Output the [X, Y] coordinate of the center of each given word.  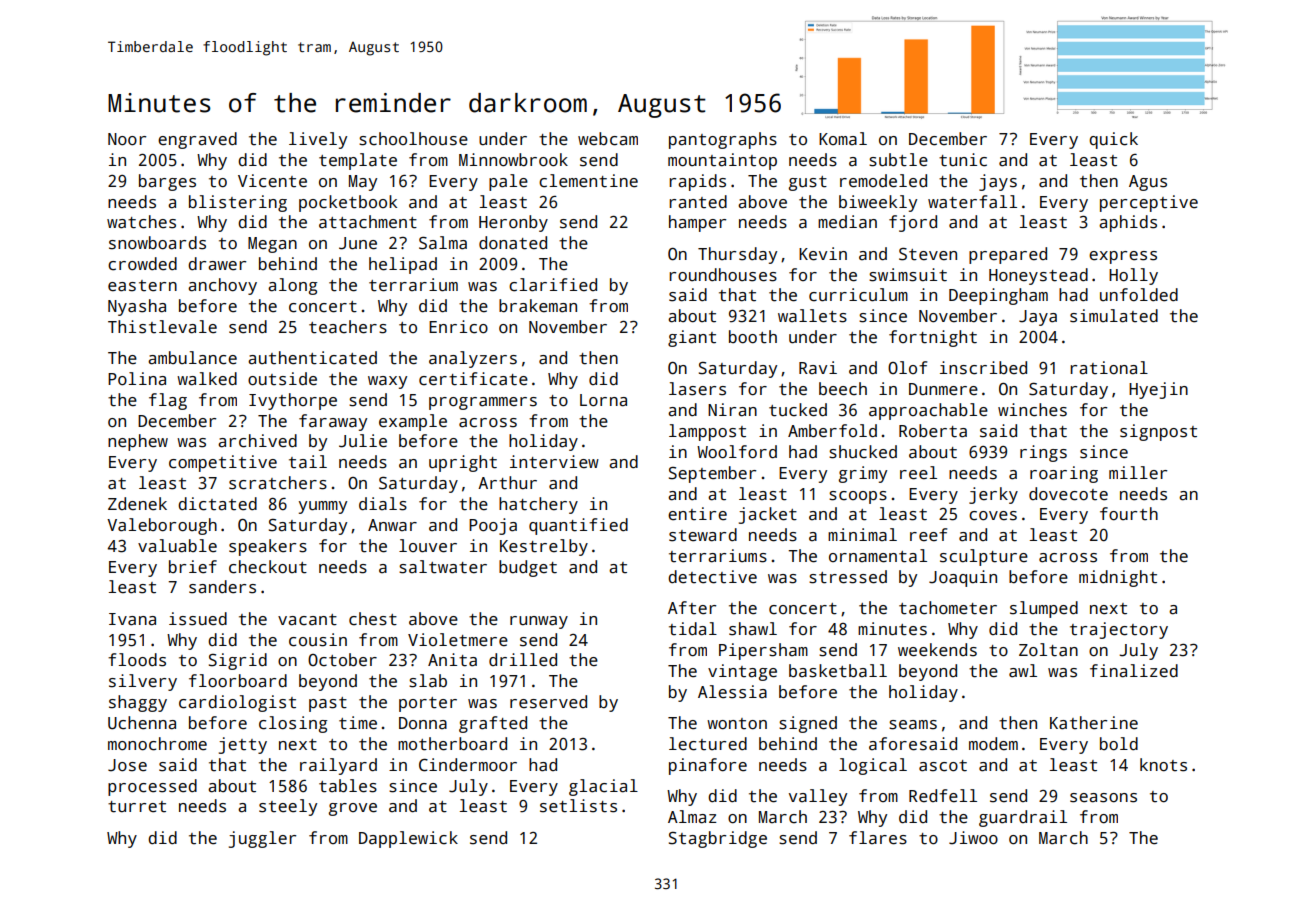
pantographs [723, 140]
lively [318, 140]
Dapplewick [408, 839]
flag [168, 401]
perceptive [1149, 203]
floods [137, 660]
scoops [858, 497]
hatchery [538, 505]
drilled [523, 660]
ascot [943, 766]
